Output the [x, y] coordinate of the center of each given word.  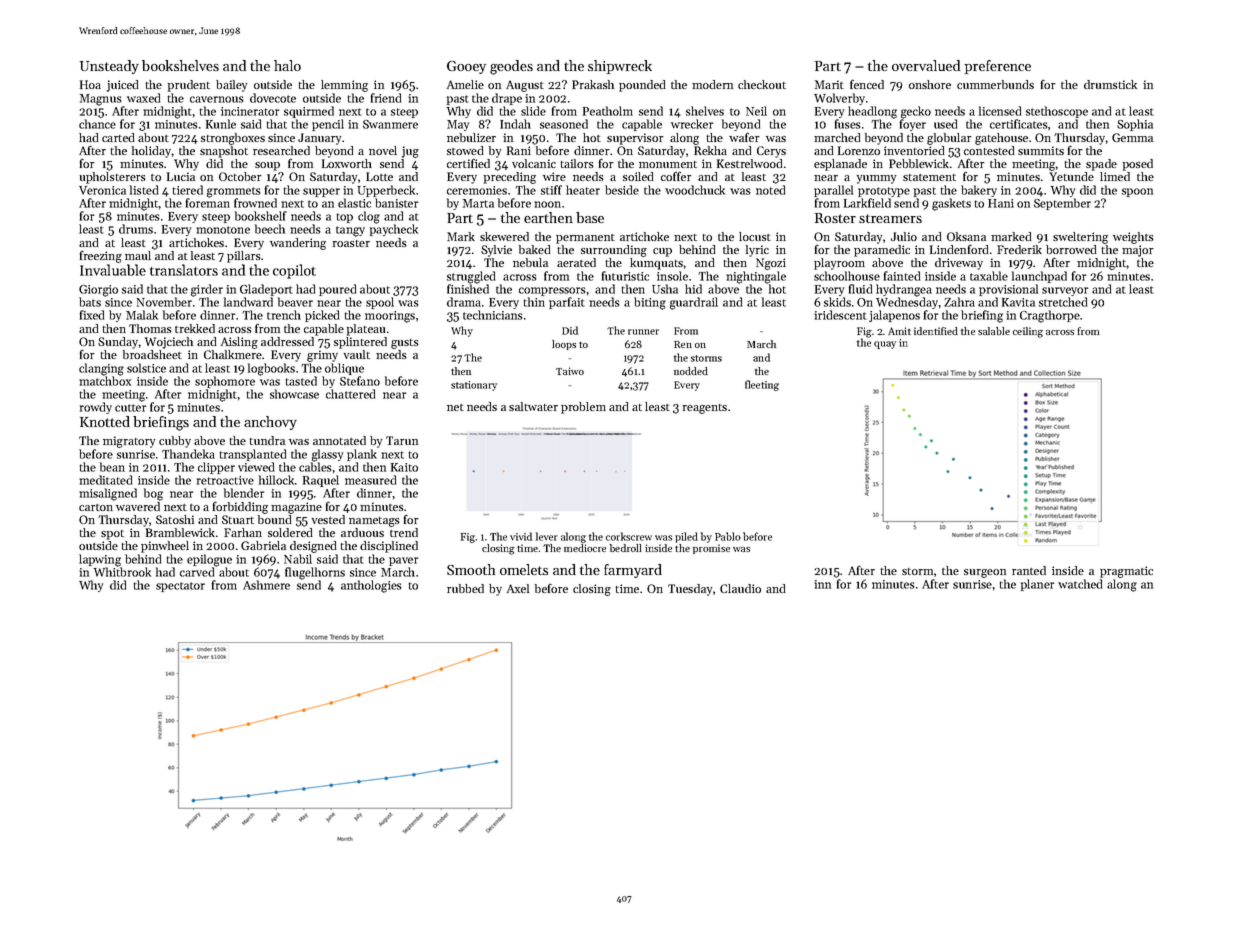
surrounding [614, 251]
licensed [1000, 111]
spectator [180, 587]
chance [97, 124]
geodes [511, 67]
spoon [1137, 192]
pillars [243, 257]
